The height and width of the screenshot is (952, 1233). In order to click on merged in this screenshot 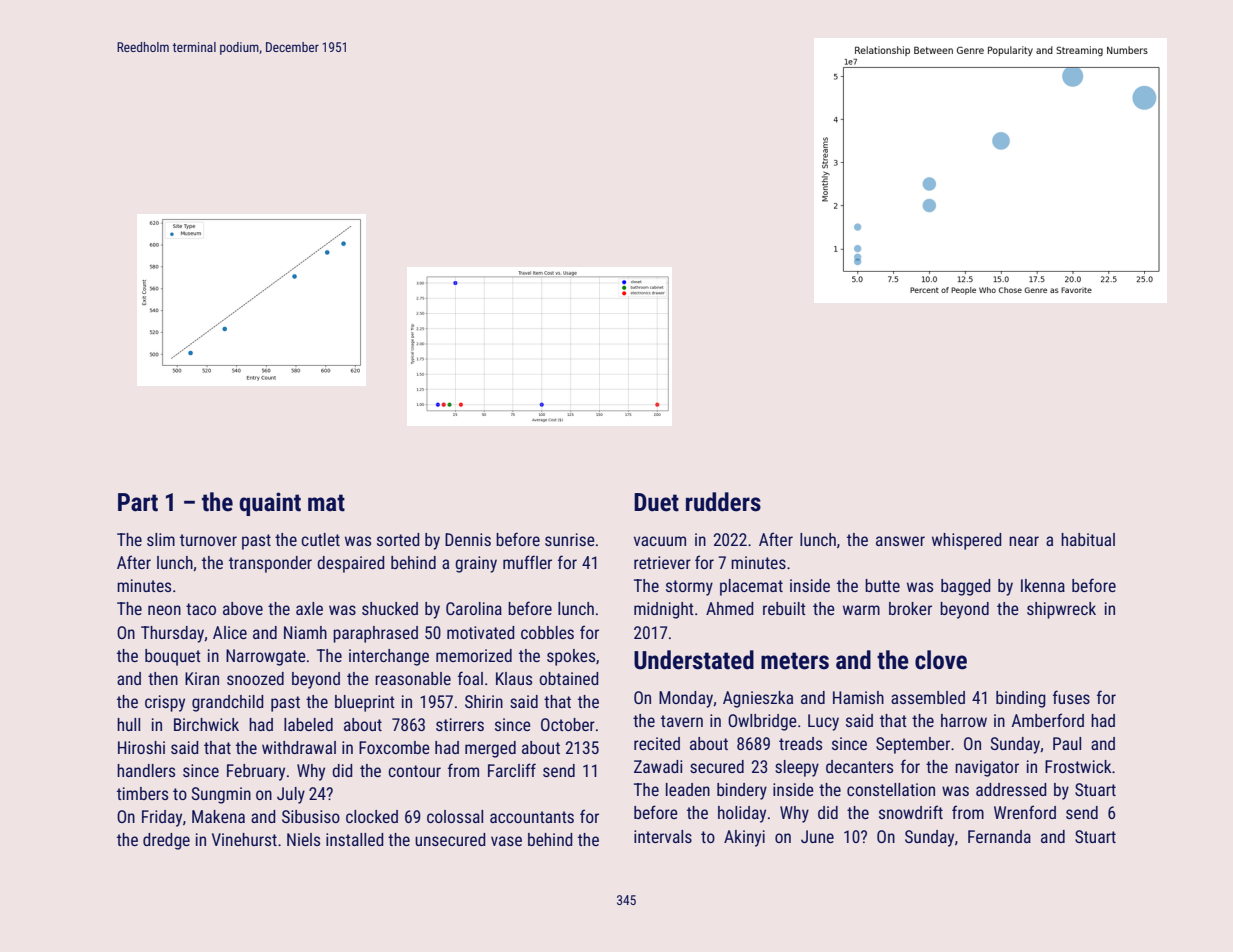, I will do `click(490, 749)`.
